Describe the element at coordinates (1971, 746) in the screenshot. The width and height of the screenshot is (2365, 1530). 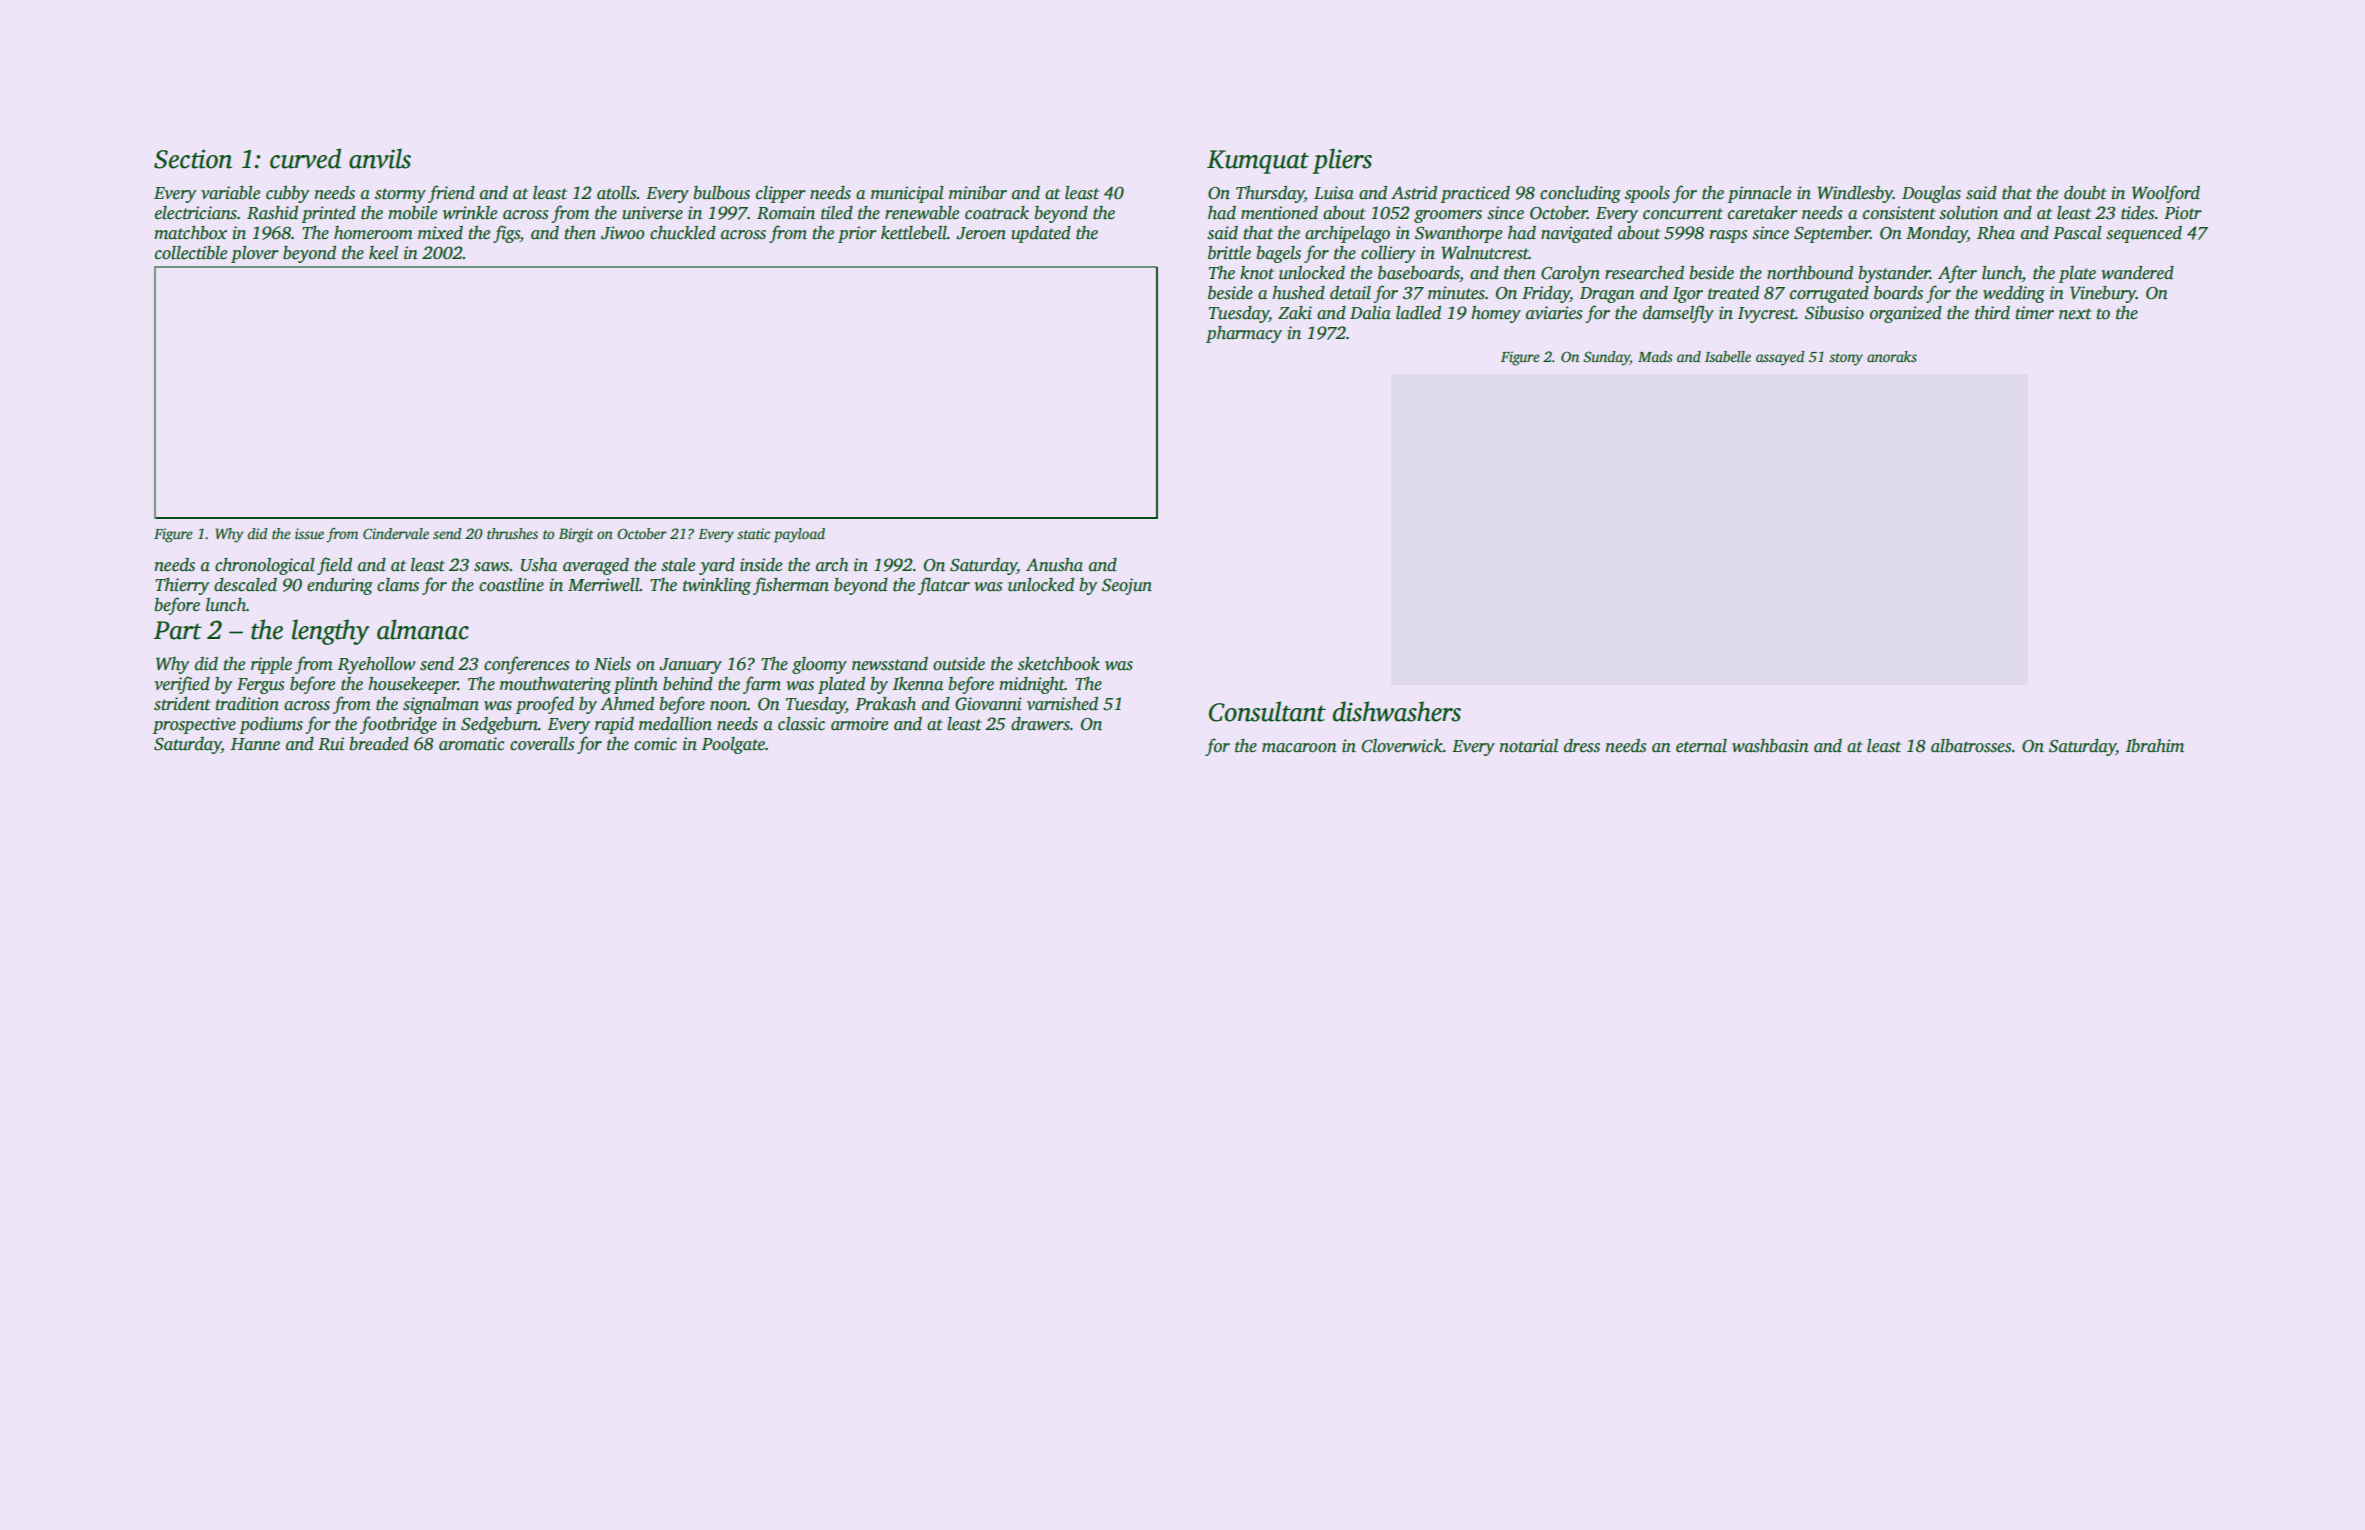
I see `albatrosses` at that location.
